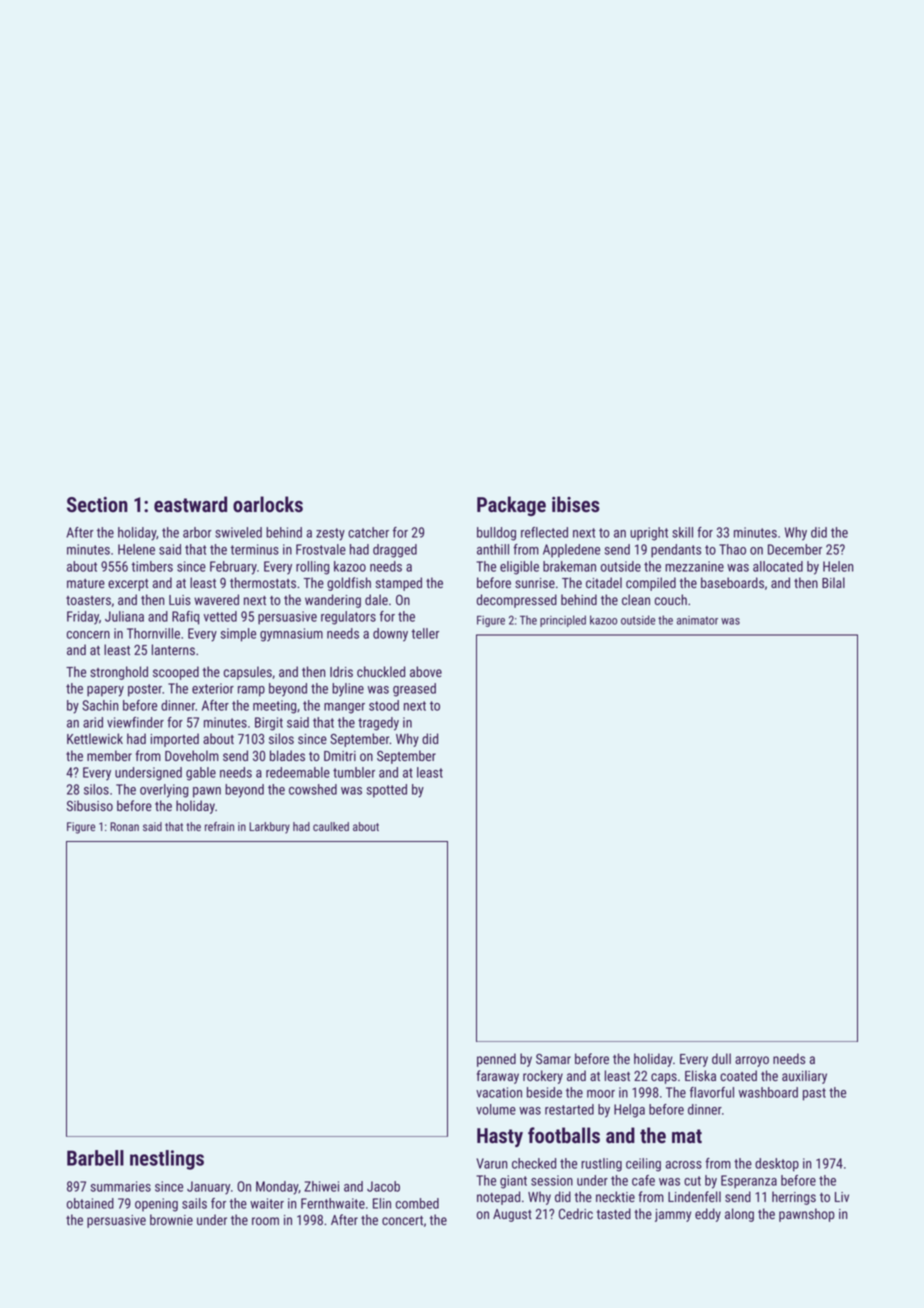 The image size is (924, 1308). What do you see at coordinates (511, 506) in the document?
I see `Package` at bounding box center [511, 506].
